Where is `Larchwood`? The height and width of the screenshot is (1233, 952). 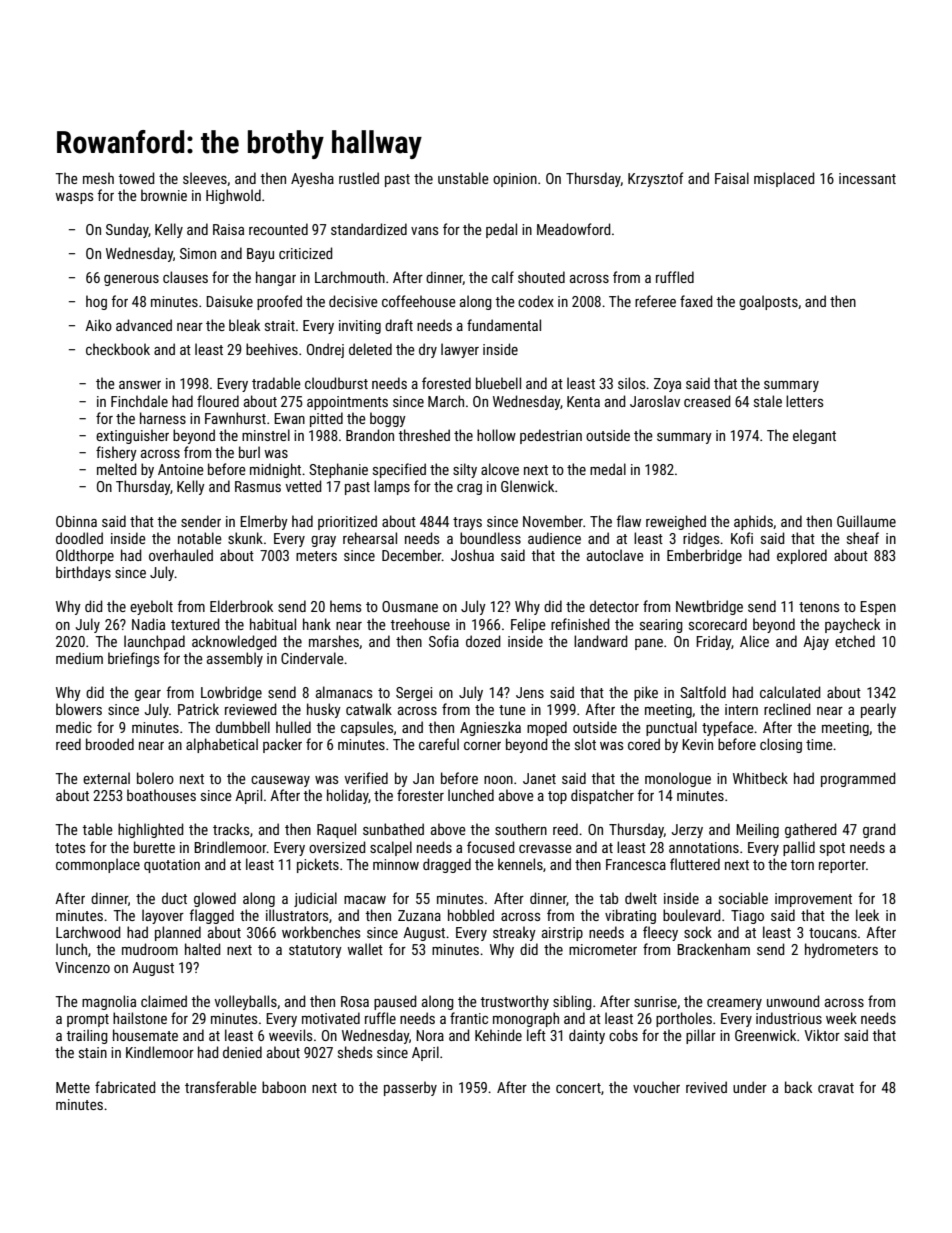
Larchwood is located at coordinates (88, 932).
